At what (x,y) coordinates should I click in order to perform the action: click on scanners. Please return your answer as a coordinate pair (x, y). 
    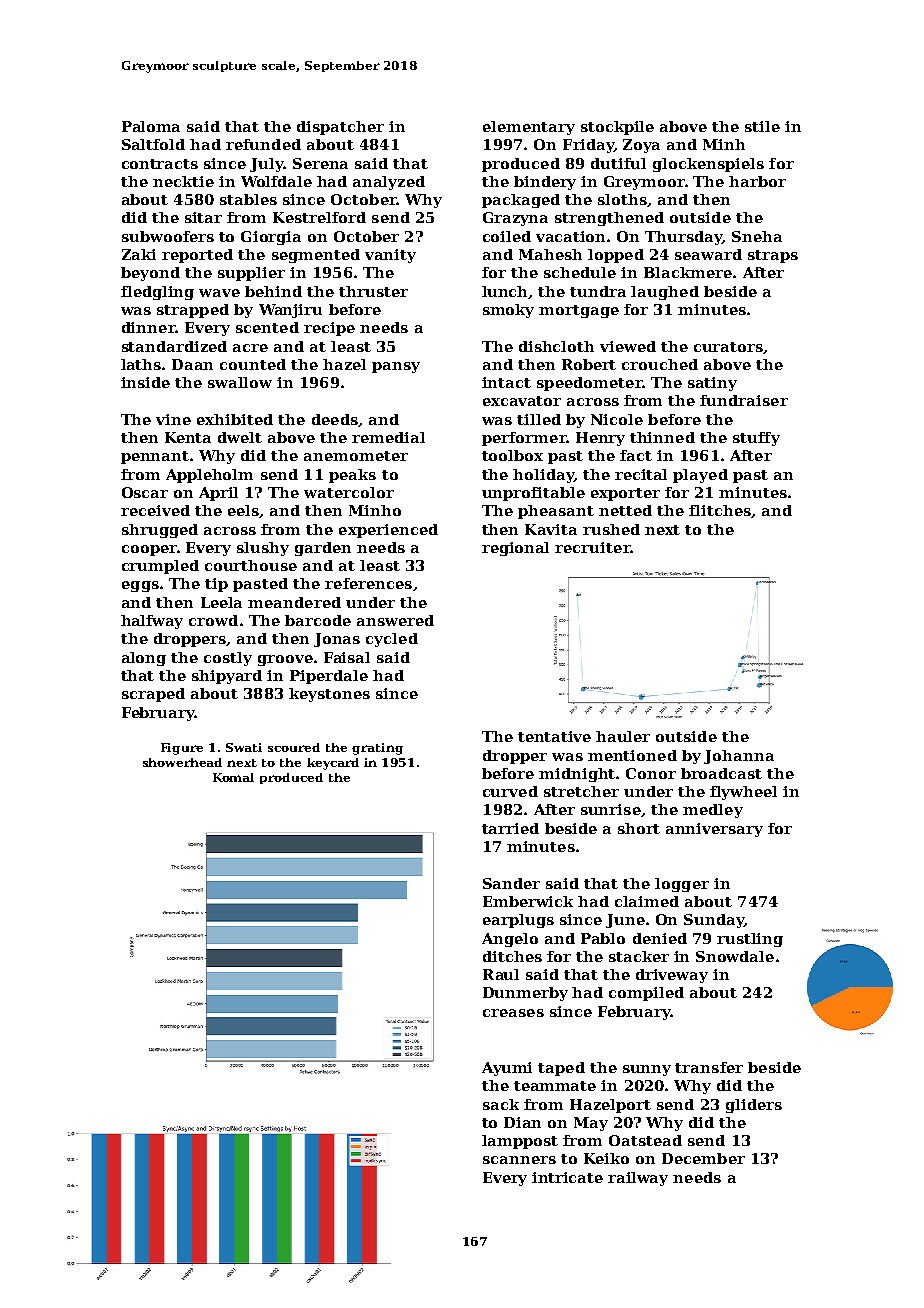
    Looking at the image, I should click on (519, 1160).
